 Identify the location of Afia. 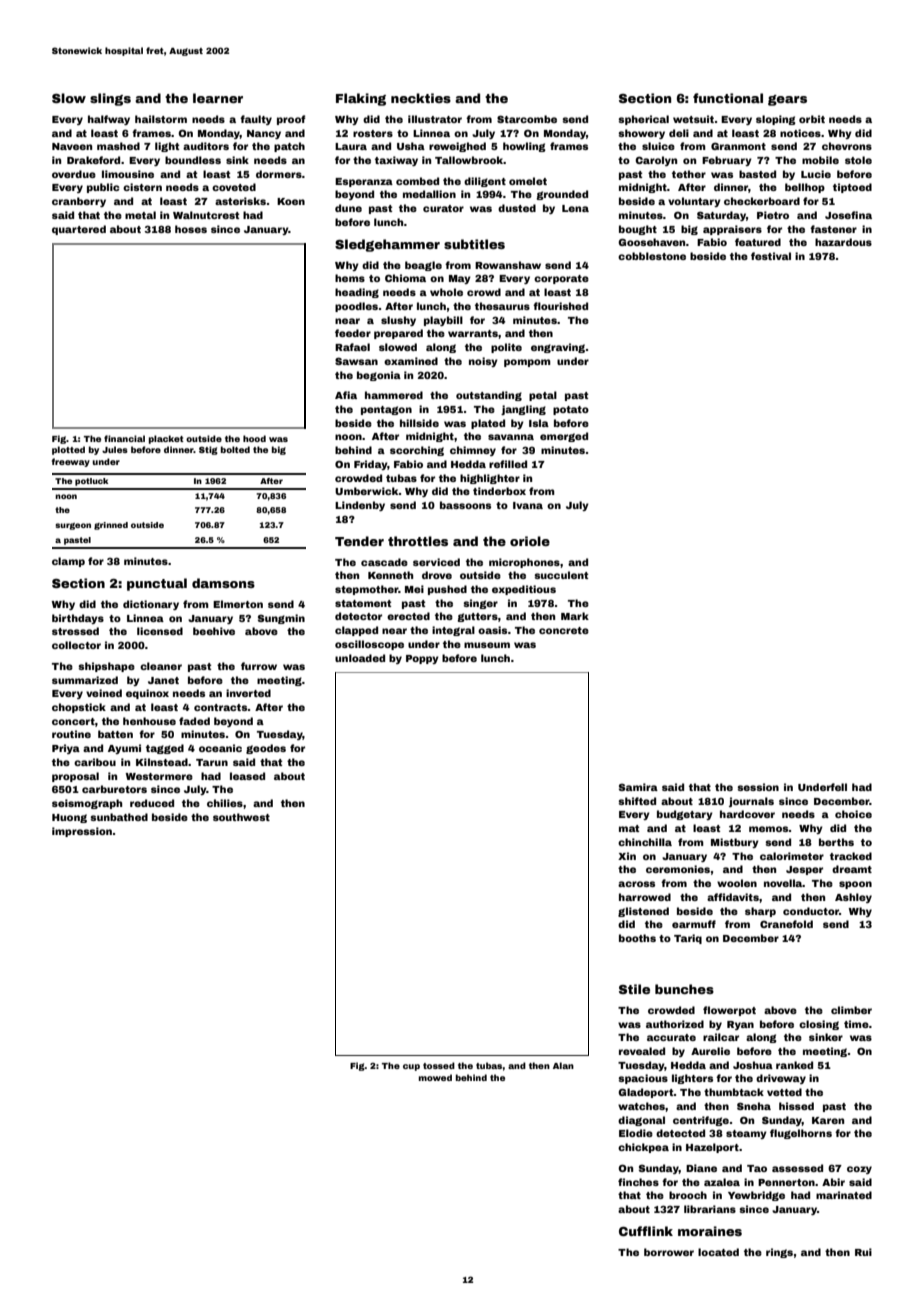
(346, 395).
